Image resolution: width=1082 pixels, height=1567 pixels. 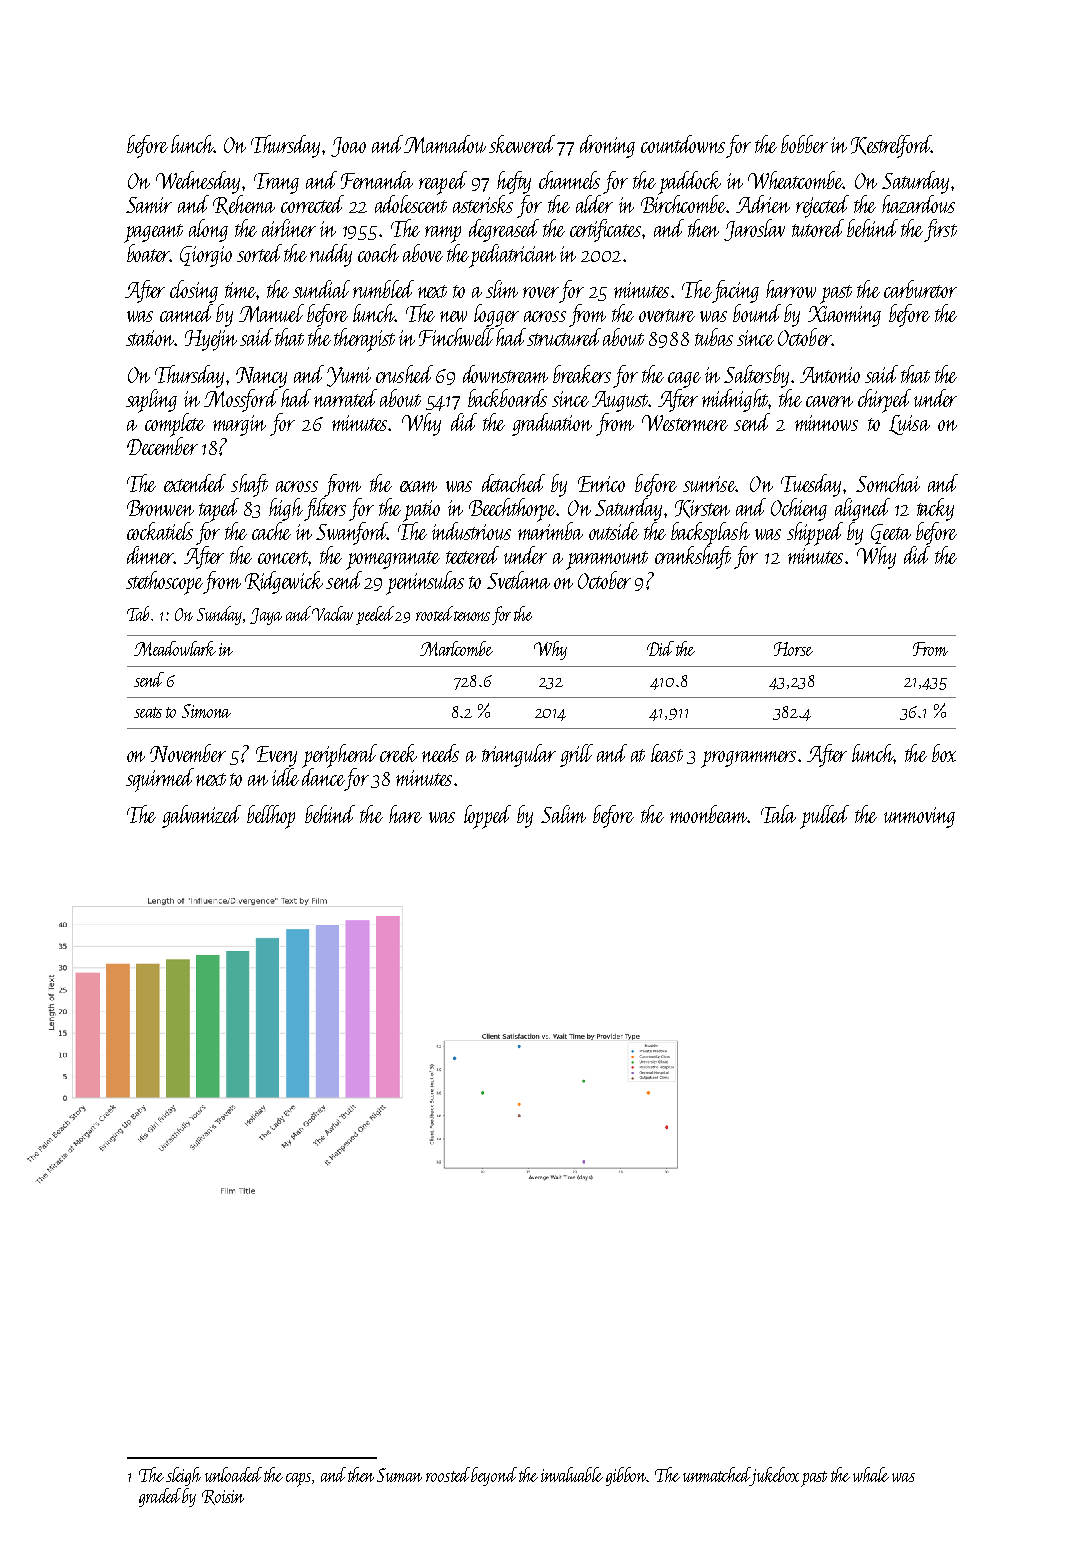 I want to click on unmoving, so click(x=919, y=817).
